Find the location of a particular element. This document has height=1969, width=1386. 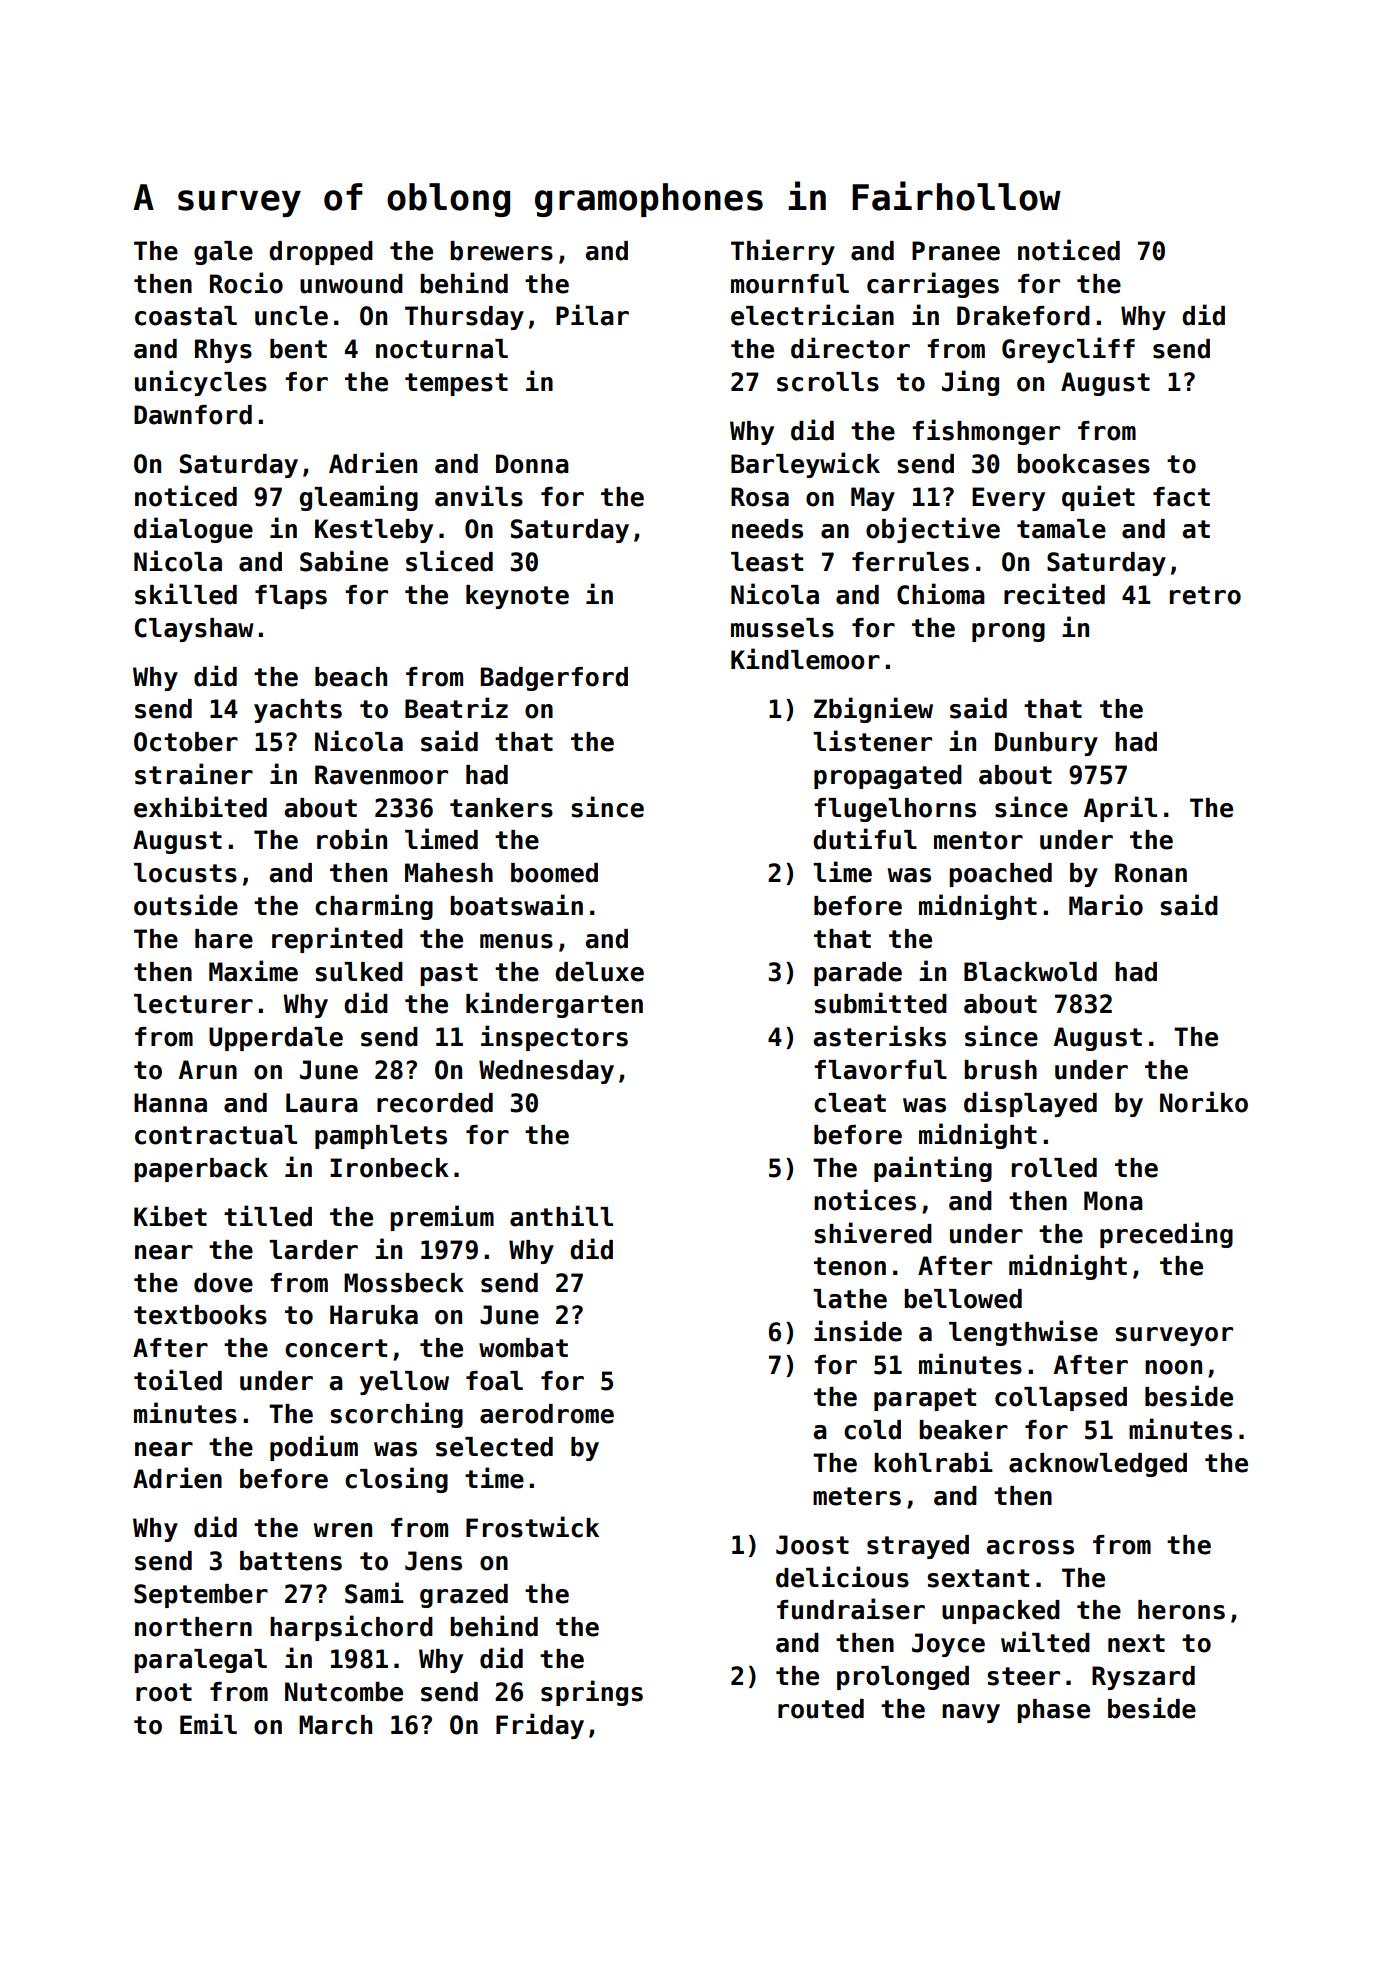

fundraiser is located at coordinates (851, 1609).
